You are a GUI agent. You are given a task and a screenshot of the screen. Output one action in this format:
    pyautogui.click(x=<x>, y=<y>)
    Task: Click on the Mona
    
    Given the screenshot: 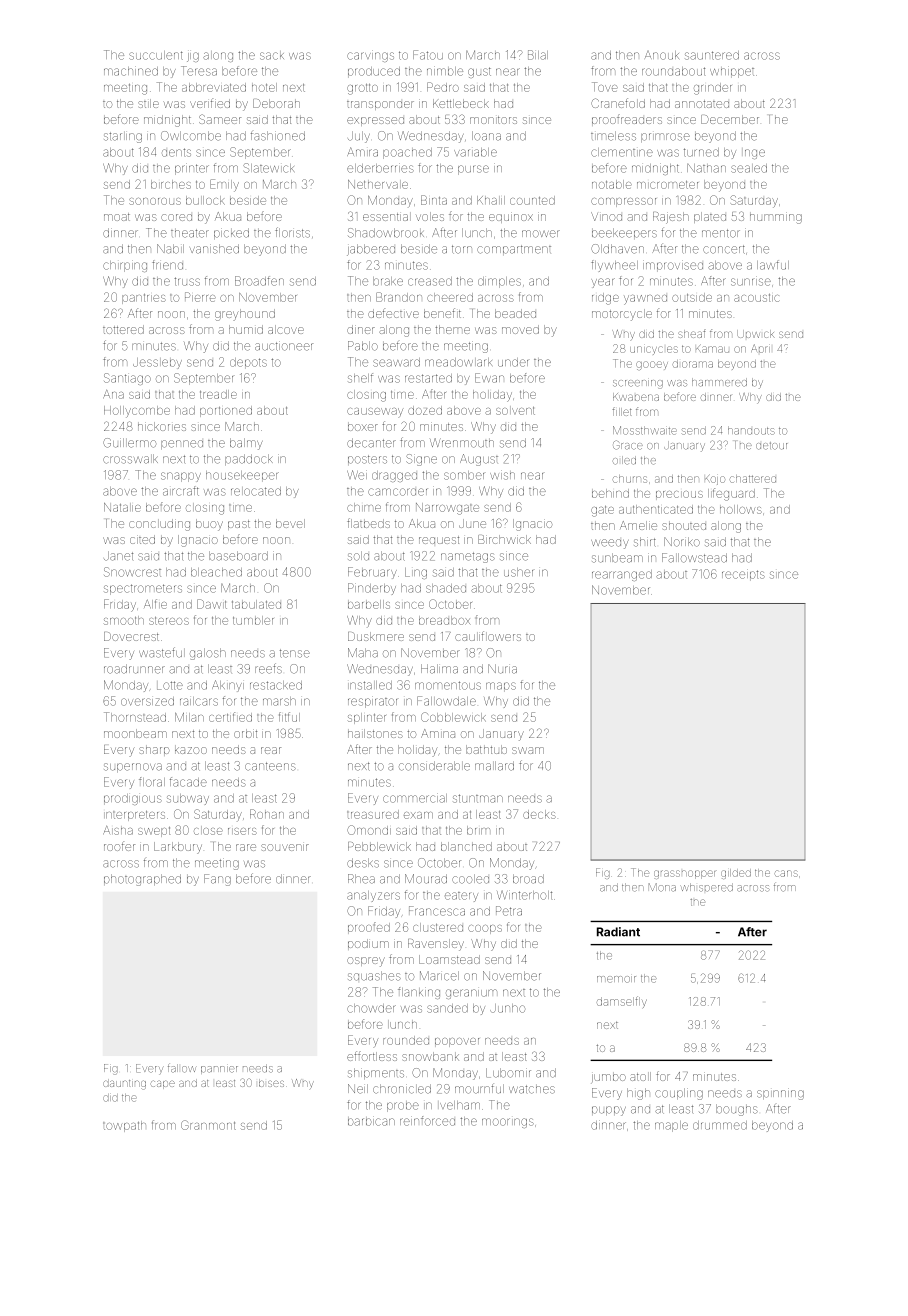 What is the action you would take?
    pyautogui.click(x=662, y=887)
